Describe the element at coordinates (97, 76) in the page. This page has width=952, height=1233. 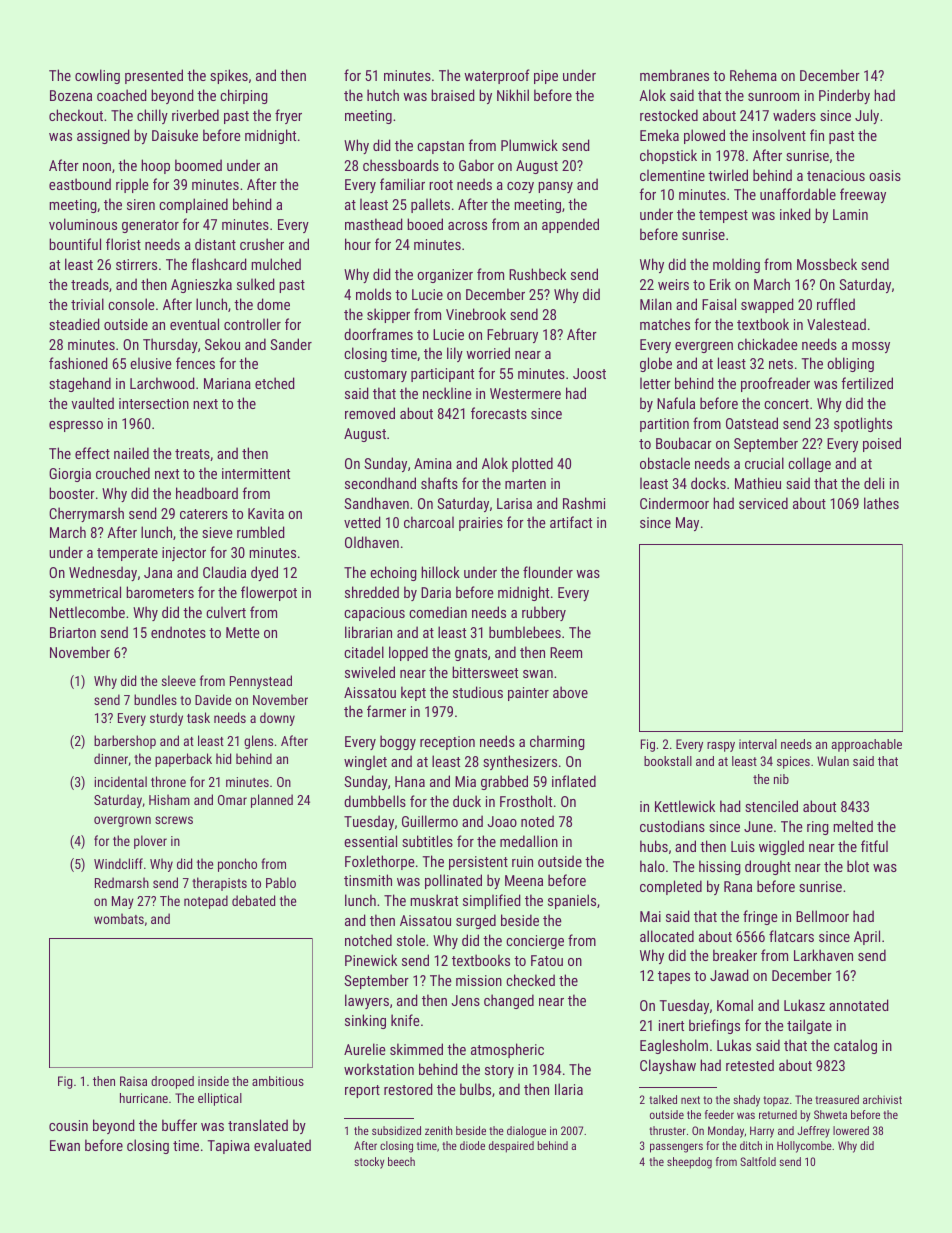
I see `cowling` at that location.
